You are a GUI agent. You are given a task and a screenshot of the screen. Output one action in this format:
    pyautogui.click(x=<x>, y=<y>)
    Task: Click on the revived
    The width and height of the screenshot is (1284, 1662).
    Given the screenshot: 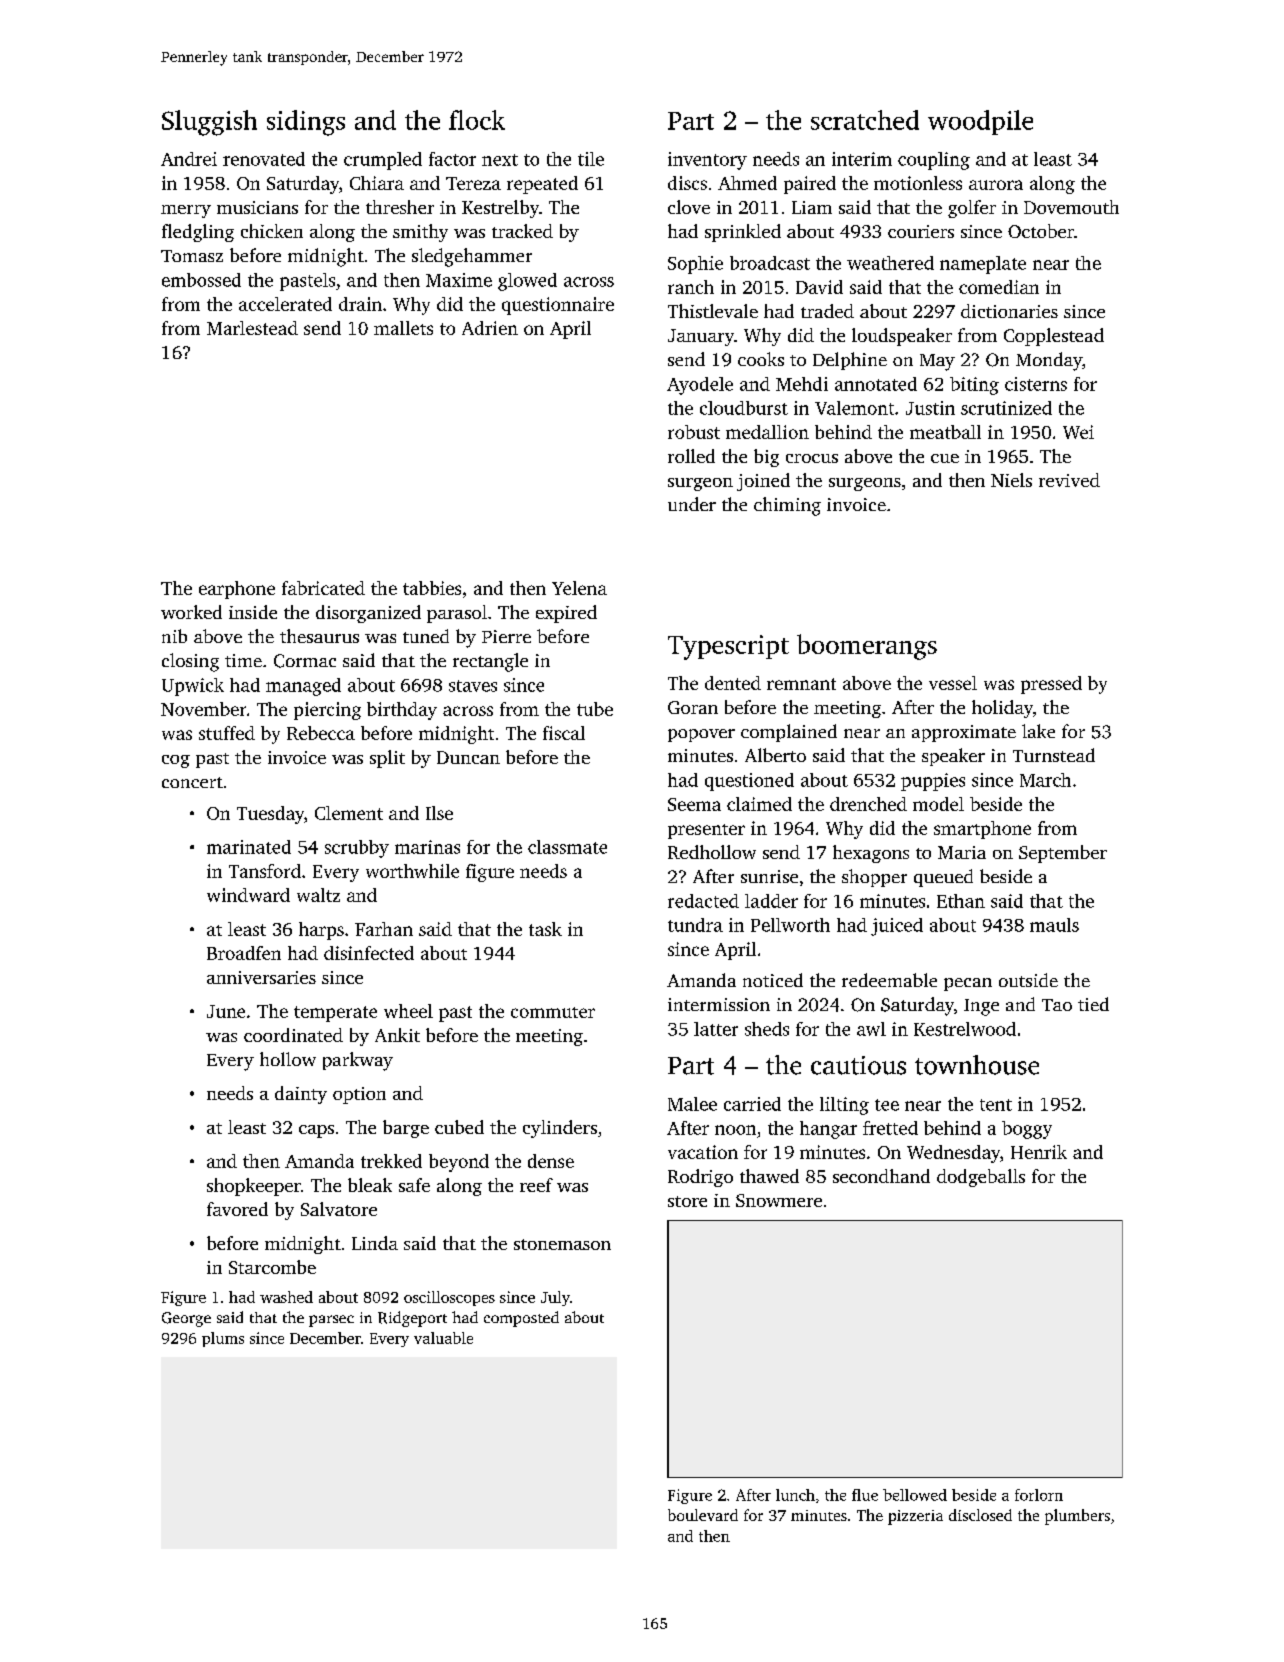 What is the action you would take?
    pyautogui.click(x=1069, y=480)
